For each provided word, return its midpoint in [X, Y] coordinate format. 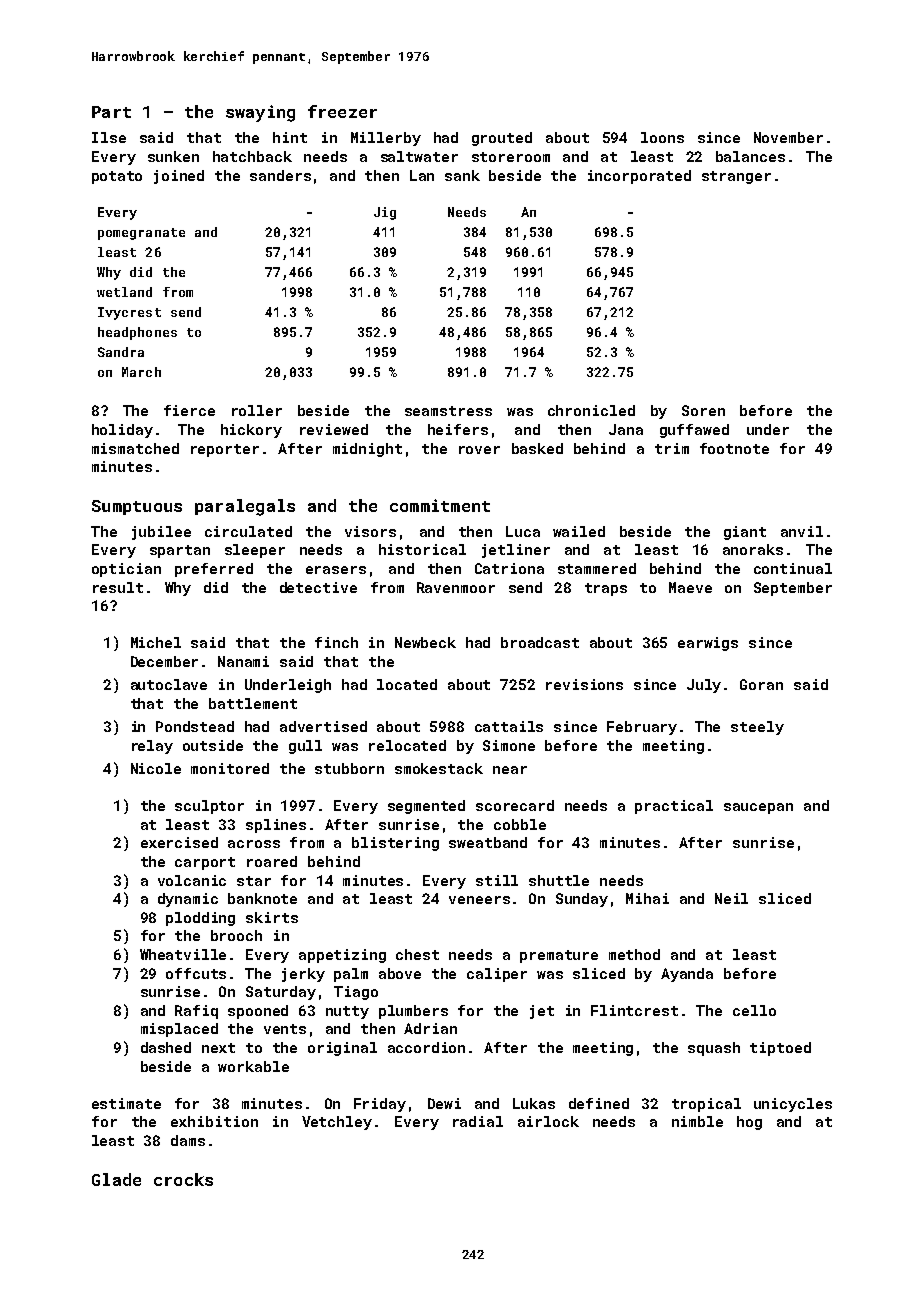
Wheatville [183, 954]
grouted [502, 139]
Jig [385, 213]
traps [606, 589]
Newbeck [425, 642]
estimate [126, 1103]
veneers [479, 900]
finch [336, 642]
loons [662, 137]
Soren [703, 410]
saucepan [758, 808]
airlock [548, 1121]
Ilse [109, 137]
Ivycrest [129, 313]
